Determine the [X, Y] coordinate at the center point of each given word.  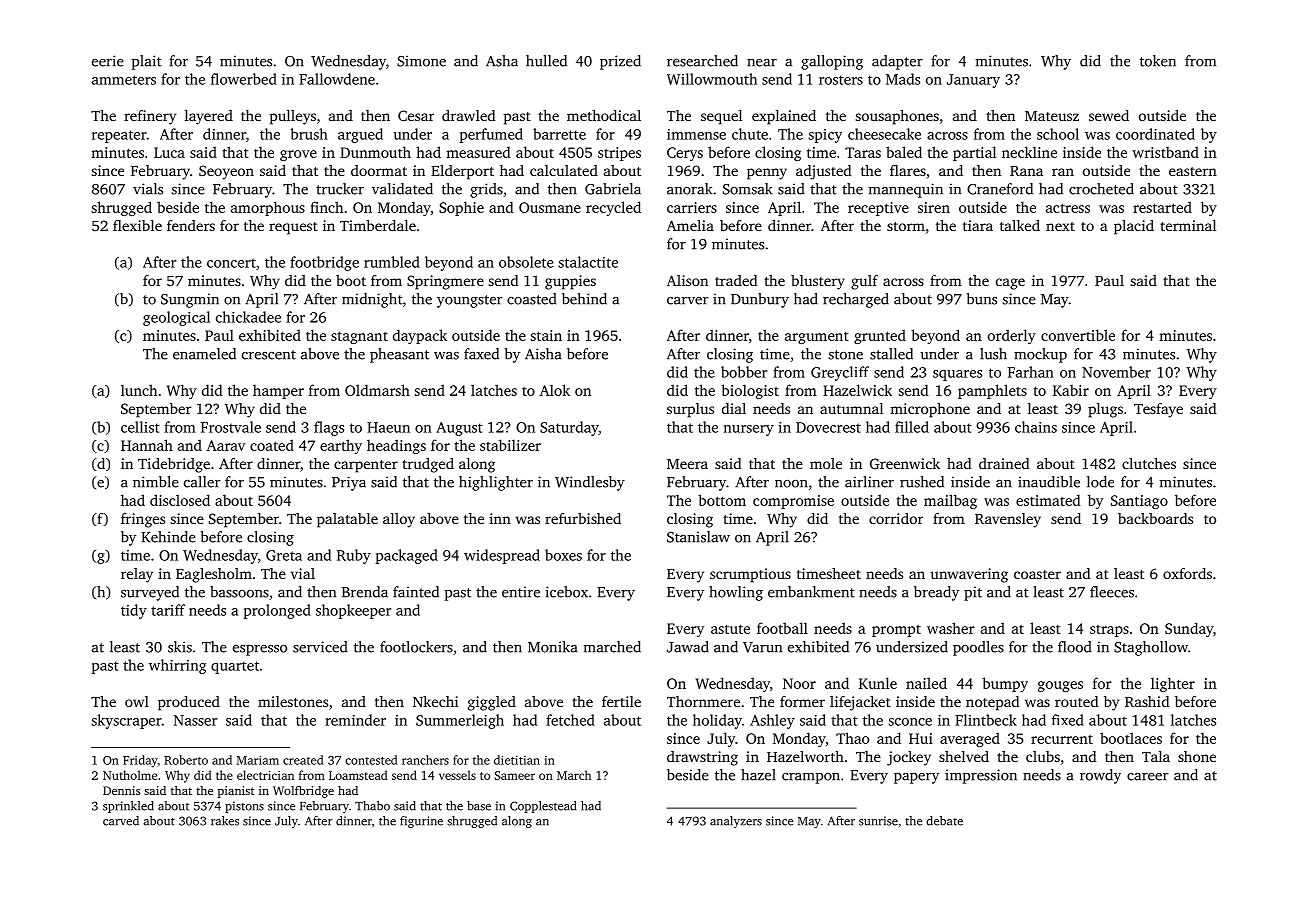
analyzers [736, 822]
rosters [841, 80]
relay [137, 575]
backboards [1155, 518]
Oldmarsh [377, 390]
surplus [690, 410]
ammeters [124, 80]
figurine [421, 822]
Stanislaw [698, 537]
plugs [1105, 410]
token [1158, 61]
